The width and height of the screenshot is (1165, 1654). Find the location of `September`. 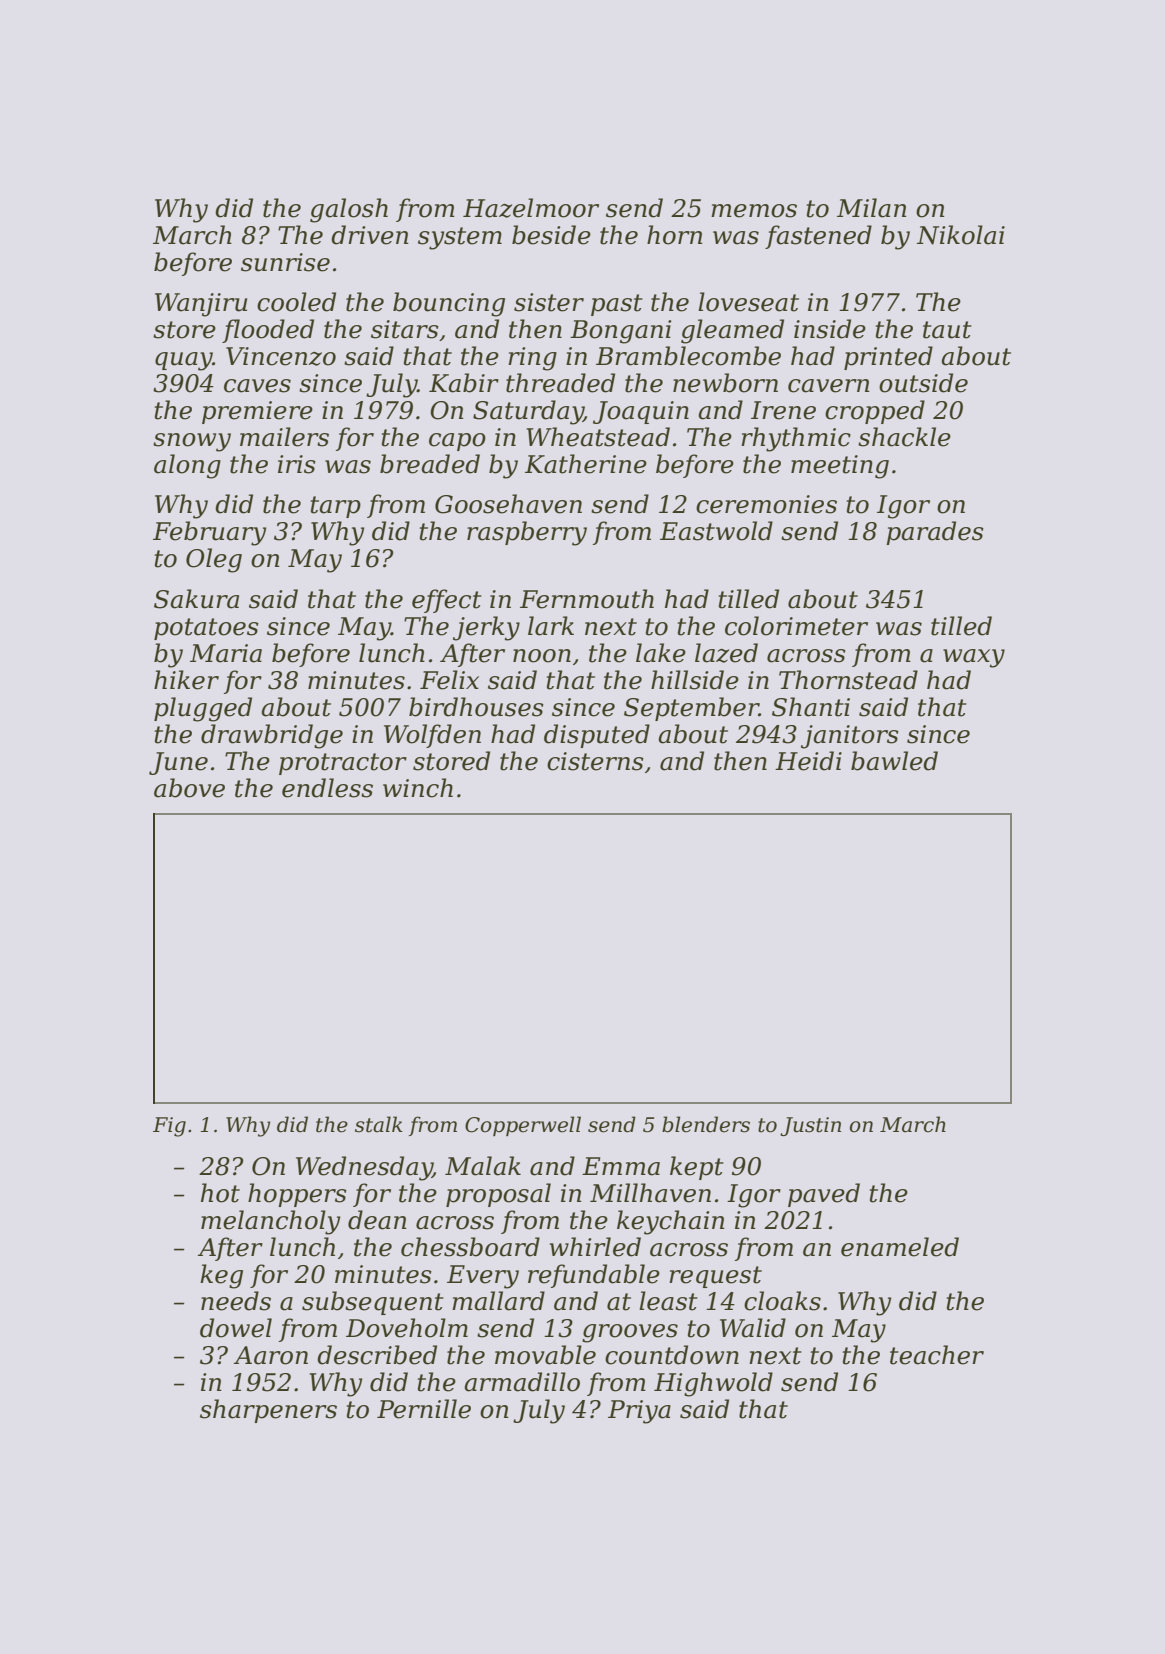

September is located at coordinates (691, 709).
